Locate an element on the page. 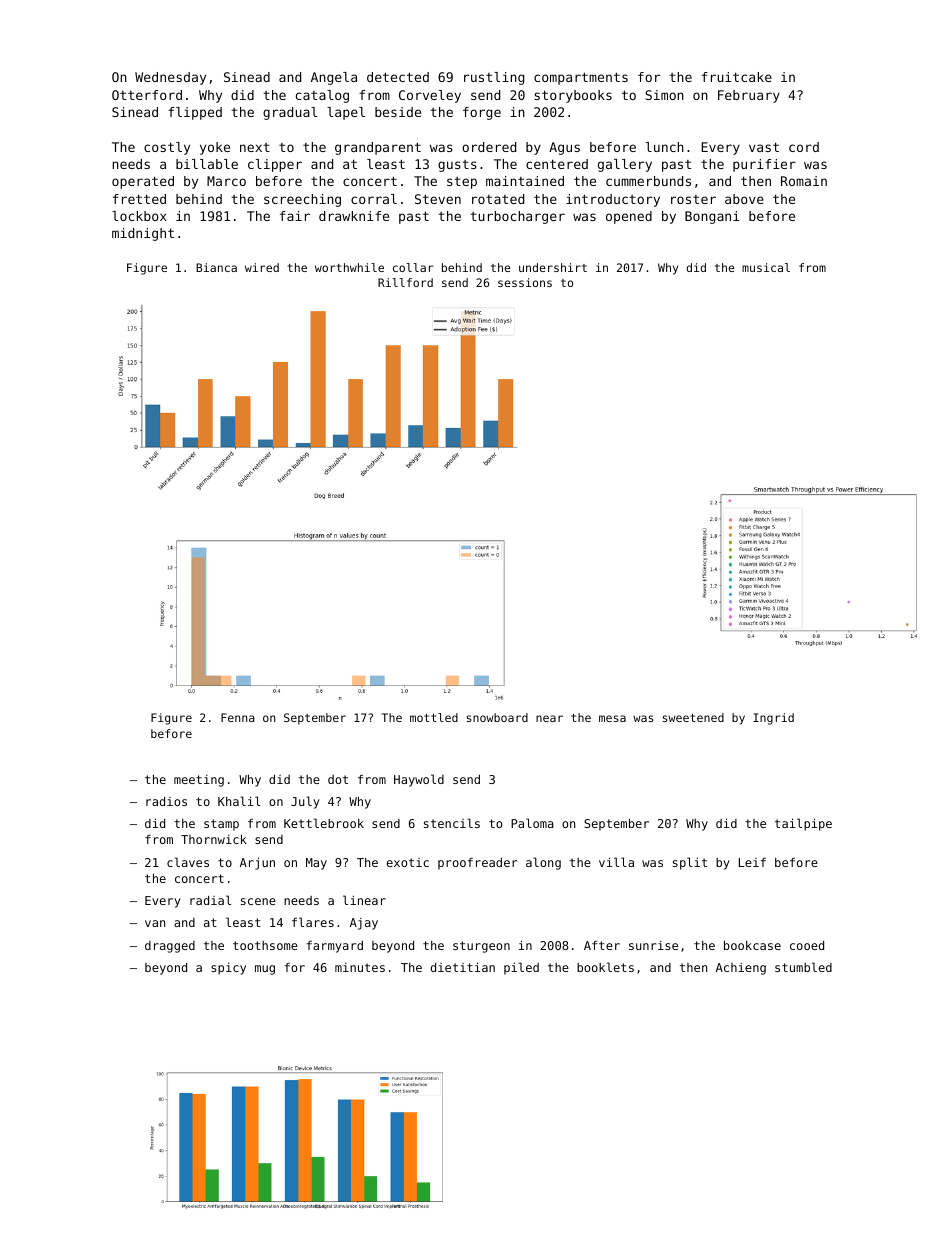 Image resolution: width=952 pixels, height=1233 pixels. piled is located at coordinates (521, 968).
